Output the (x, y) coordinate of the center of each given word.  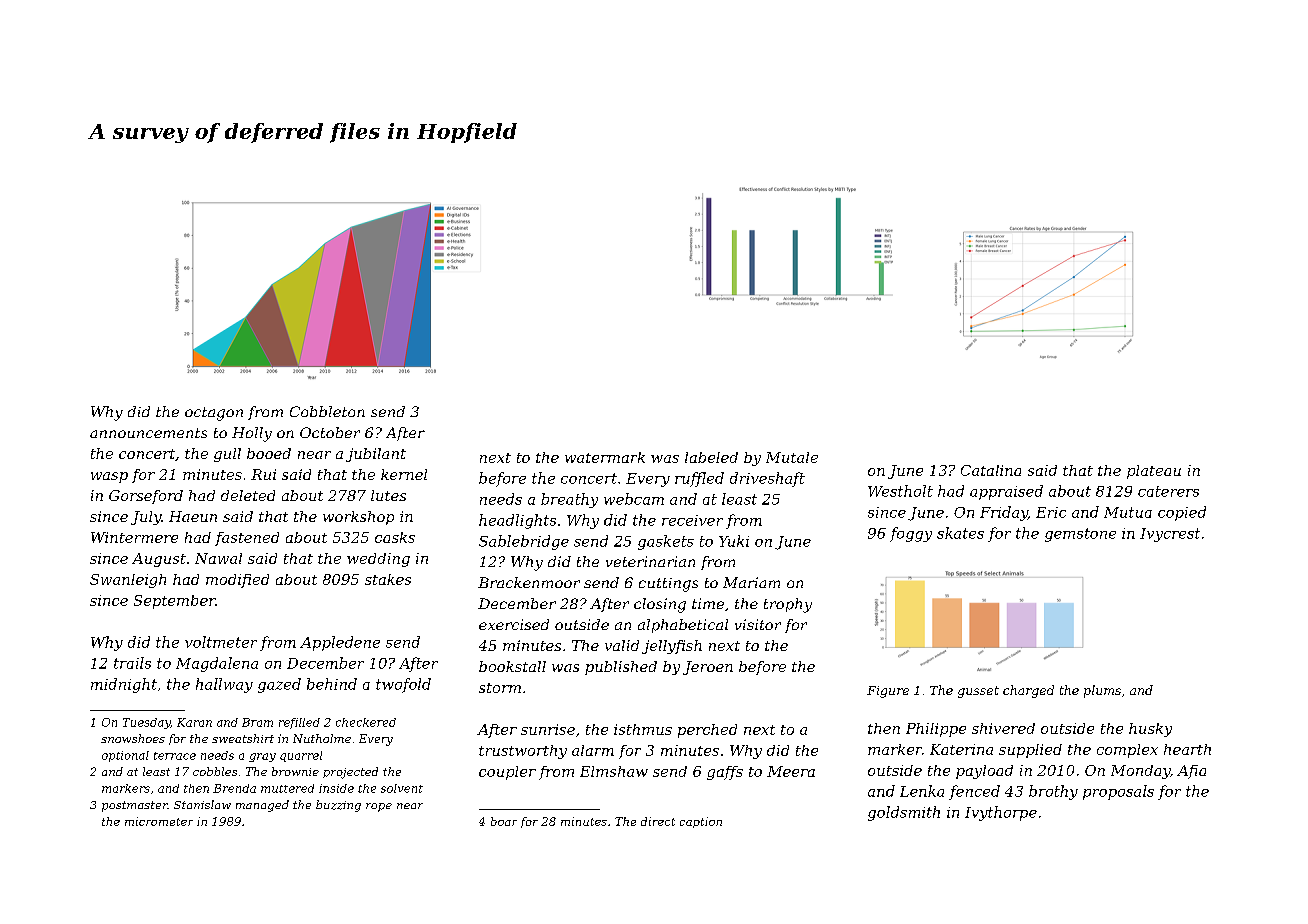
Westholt (900, 491)
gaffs (725, 773)
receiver (692, 520)
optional (125, 756)
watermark (605, 457)
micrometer (159, 821)
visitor (758, 624)
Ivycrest (1170, 535)
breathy (569, 500)
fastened (247, 539)
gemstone (1080, 535)
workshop (358, 518)
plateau (1154, 472)
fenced (974, 792)
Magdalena (217, 664)
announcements (148, 433)
